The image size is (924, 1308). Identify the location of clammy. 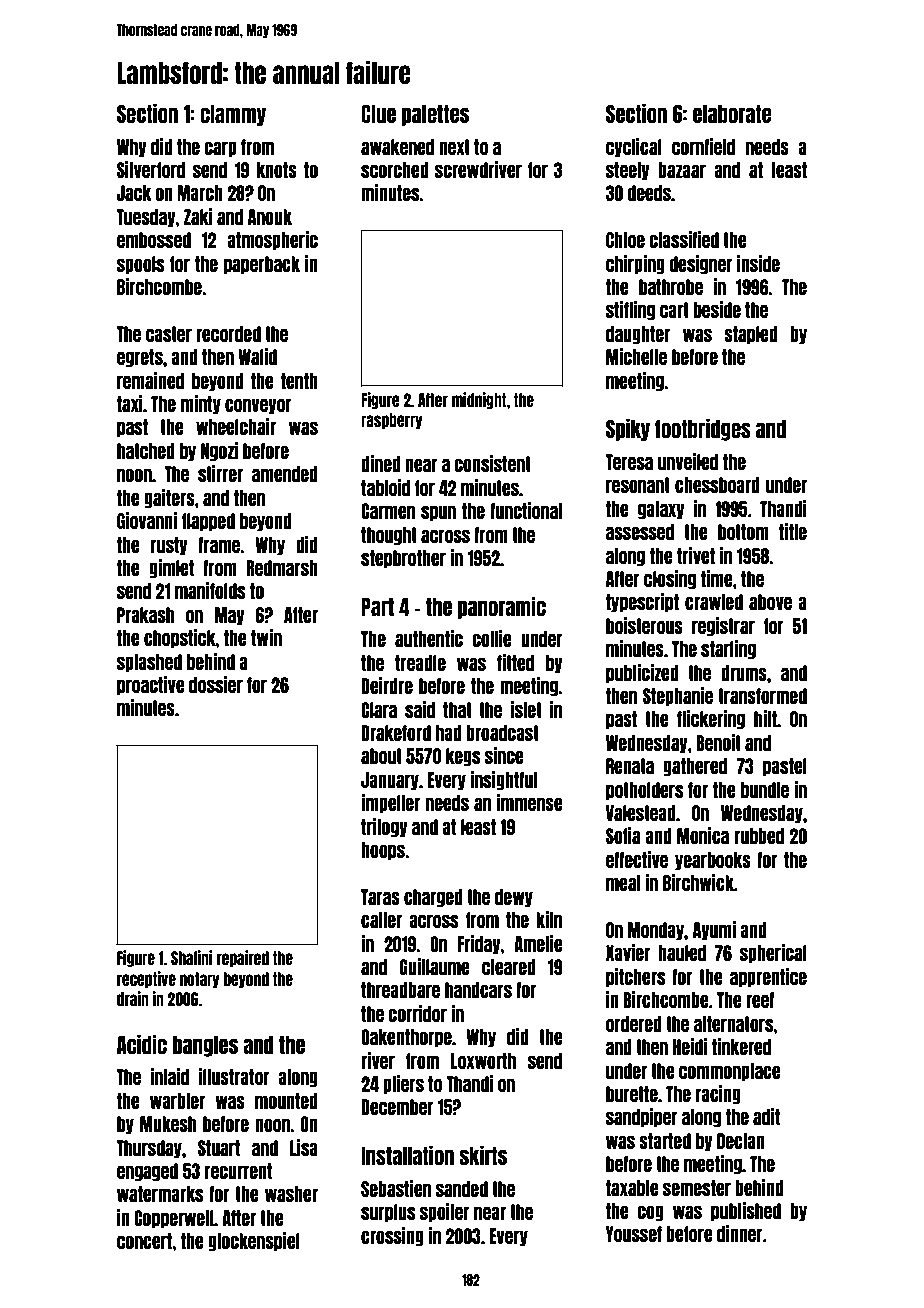
(233, 115).
